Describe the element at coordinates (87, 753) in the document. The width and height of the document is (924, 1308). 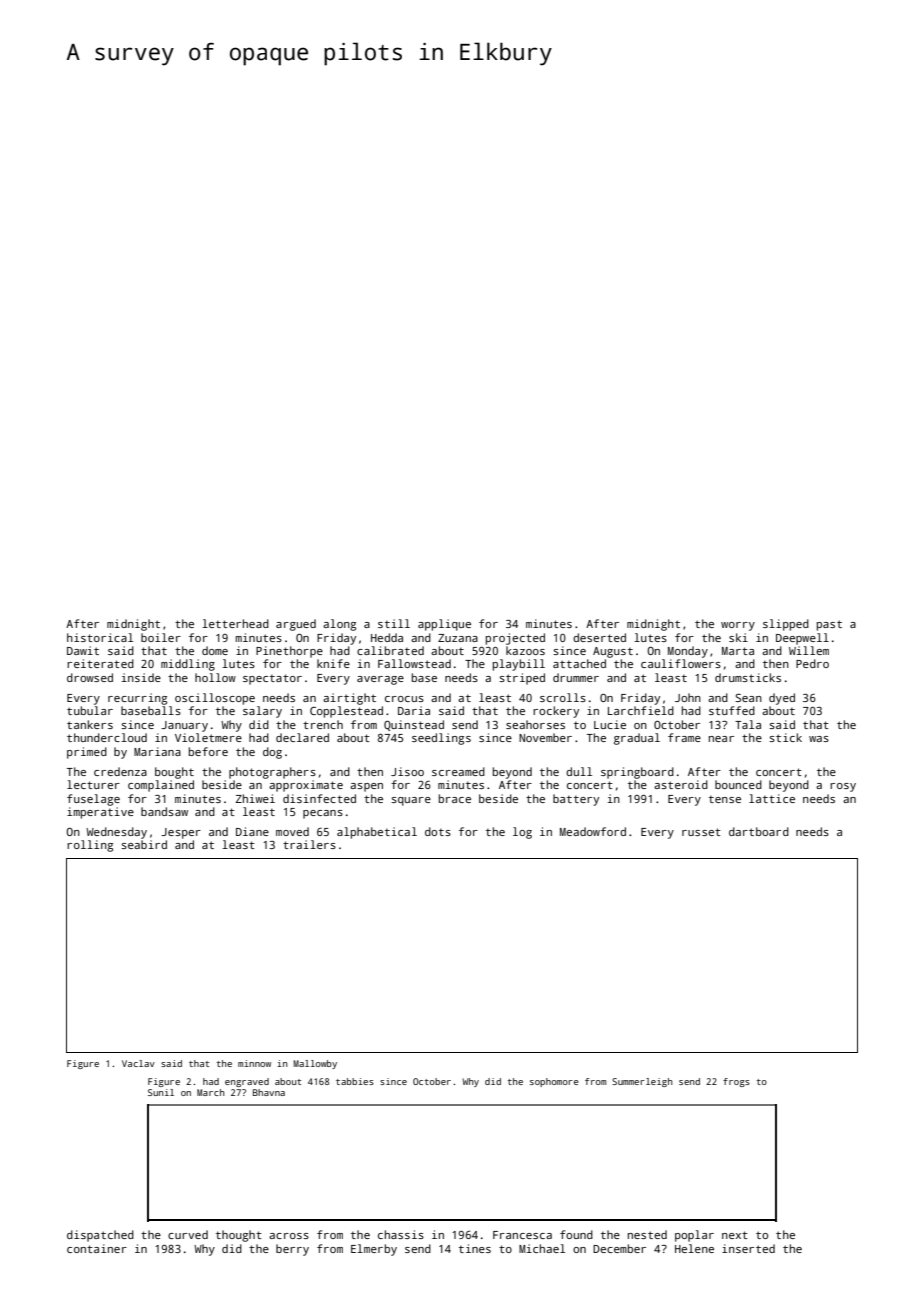
I see `primed` at that location.
